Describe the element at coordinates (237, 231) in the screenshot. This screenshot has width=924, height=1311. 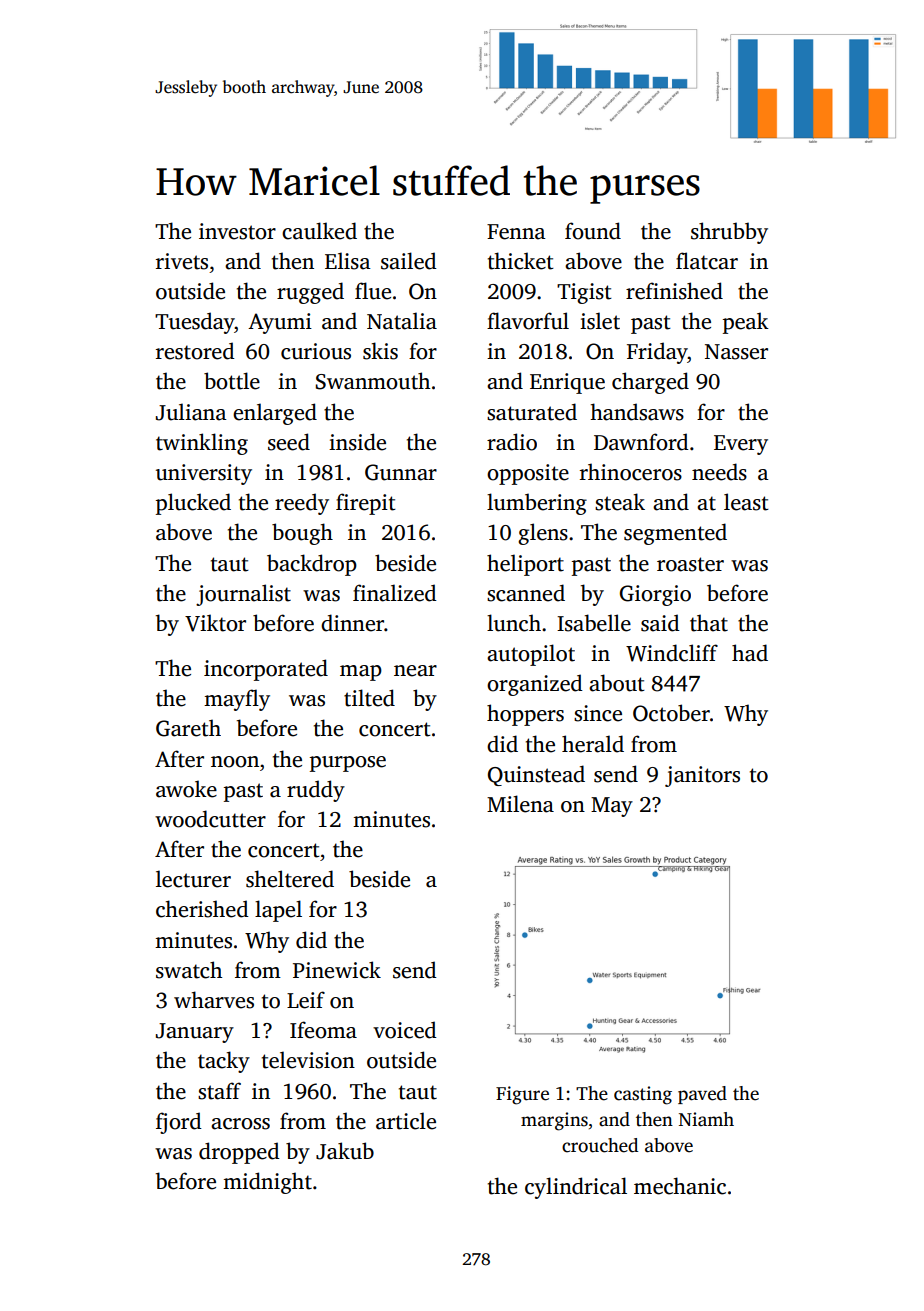
I see `investor` at that location.
